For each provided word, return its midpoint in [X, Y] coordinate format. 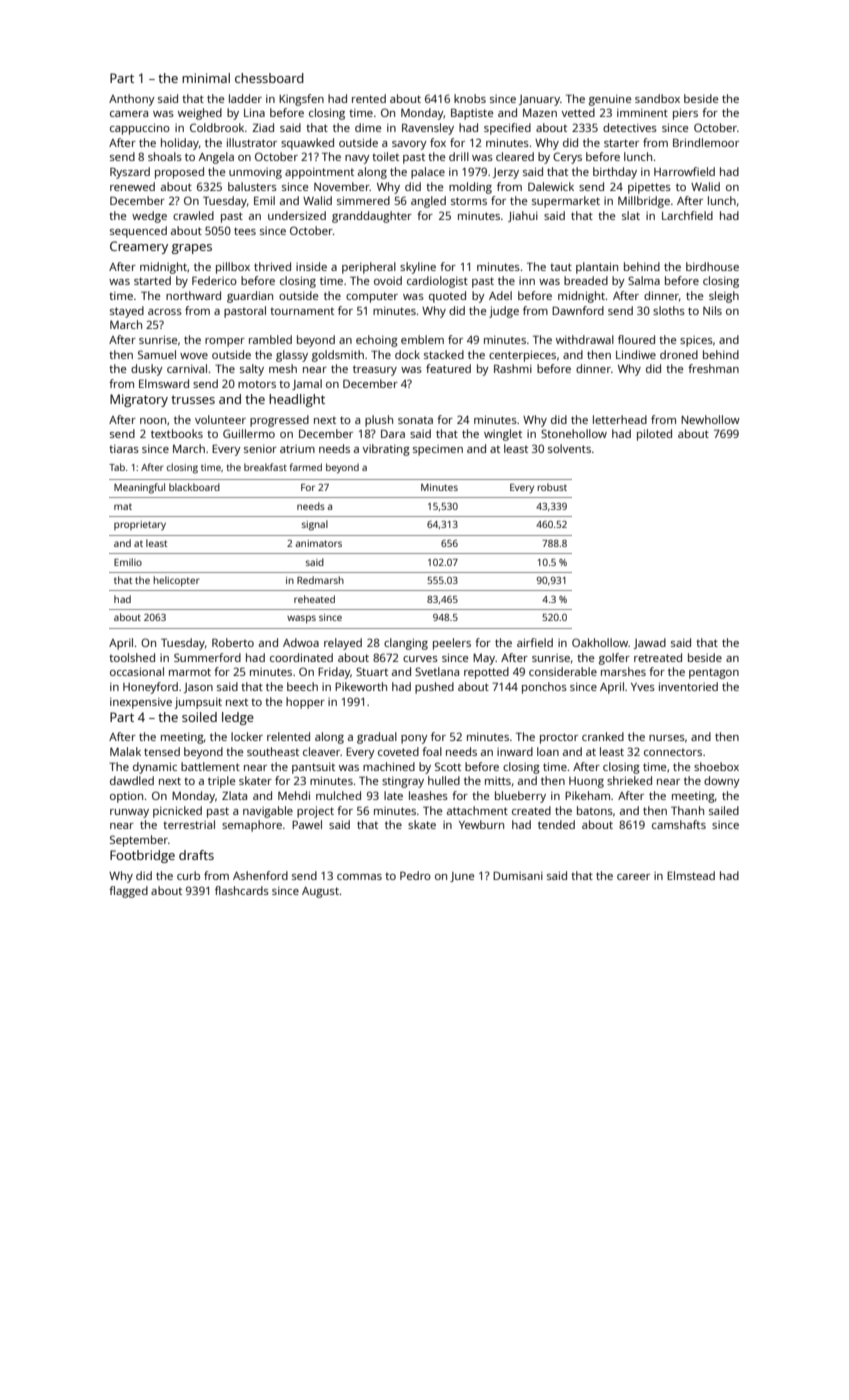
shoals [165, 156]
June [462, 877]
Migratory [139, 400]
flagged [128, 892]
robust [552, 487]
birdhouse [712, 266]
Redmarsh [320, 580]
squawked [307, 144]
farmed [305, 467]
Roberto [233, 642]
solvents [569, 448]
